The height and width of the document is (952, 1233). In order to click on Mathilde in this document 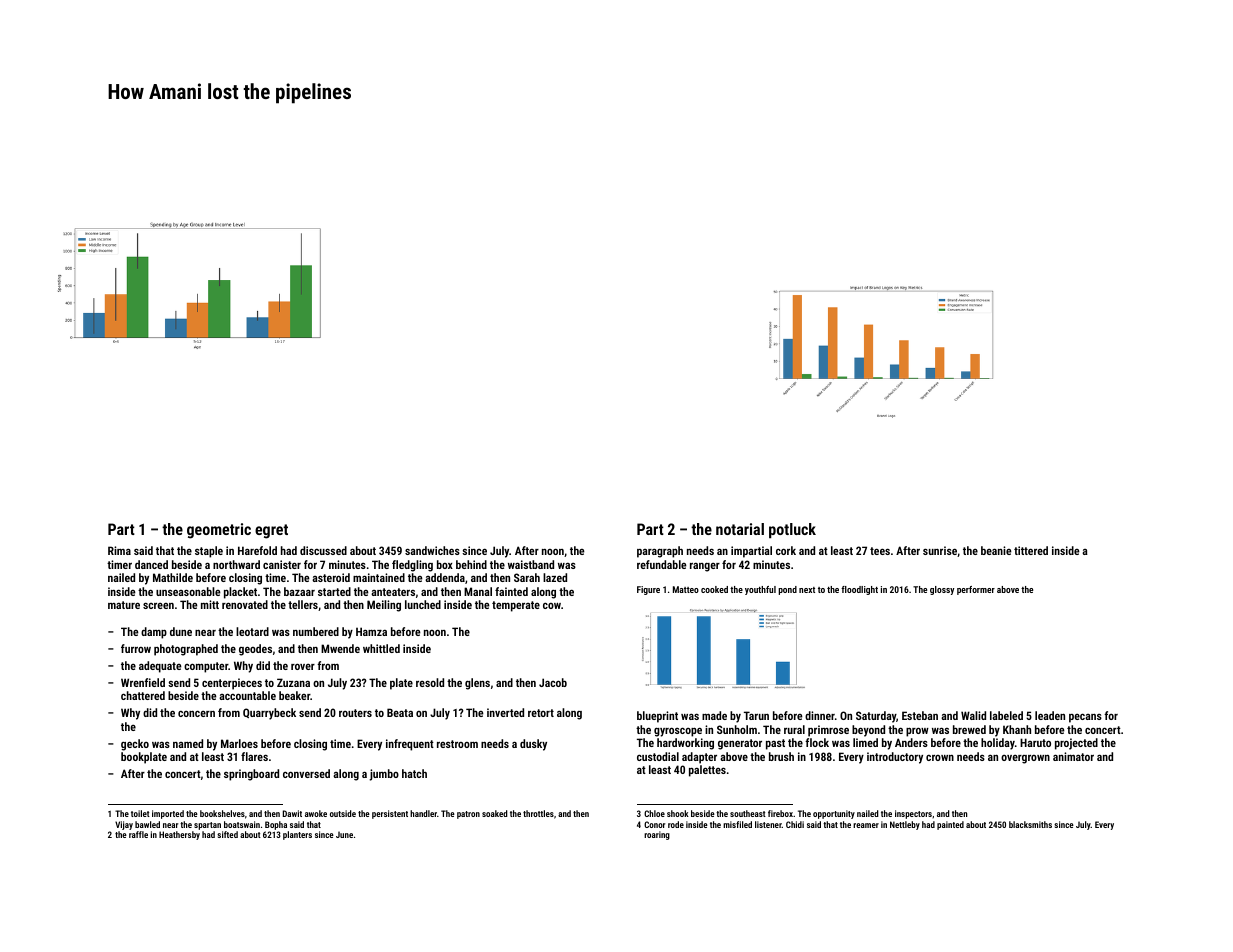, I will do `click(173, 577)`.
